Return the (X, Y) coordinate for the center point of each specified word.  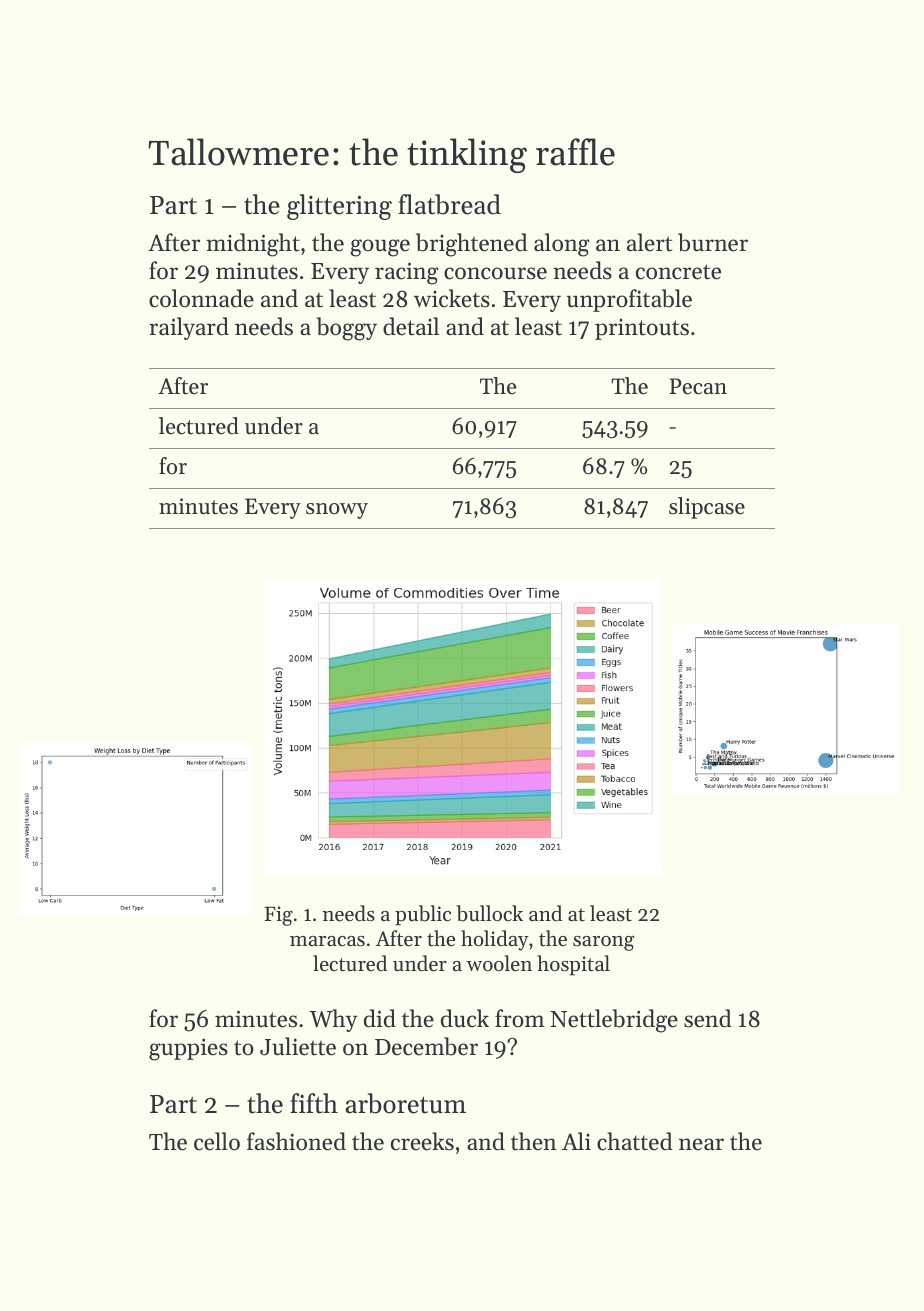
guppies (188, 1049)
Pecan (698, 386)
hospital (573, 965)
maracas (327, 941)
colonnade (201, 298)
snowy (337, 511)
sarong (603, 943)
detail (411, 326)
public (423, 915)
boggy (347, 329)
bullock (489, 913)
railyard (189, 328)
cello (217, 1141)
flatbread (449, 204)
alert (649, 242)
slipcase (707, 508)
